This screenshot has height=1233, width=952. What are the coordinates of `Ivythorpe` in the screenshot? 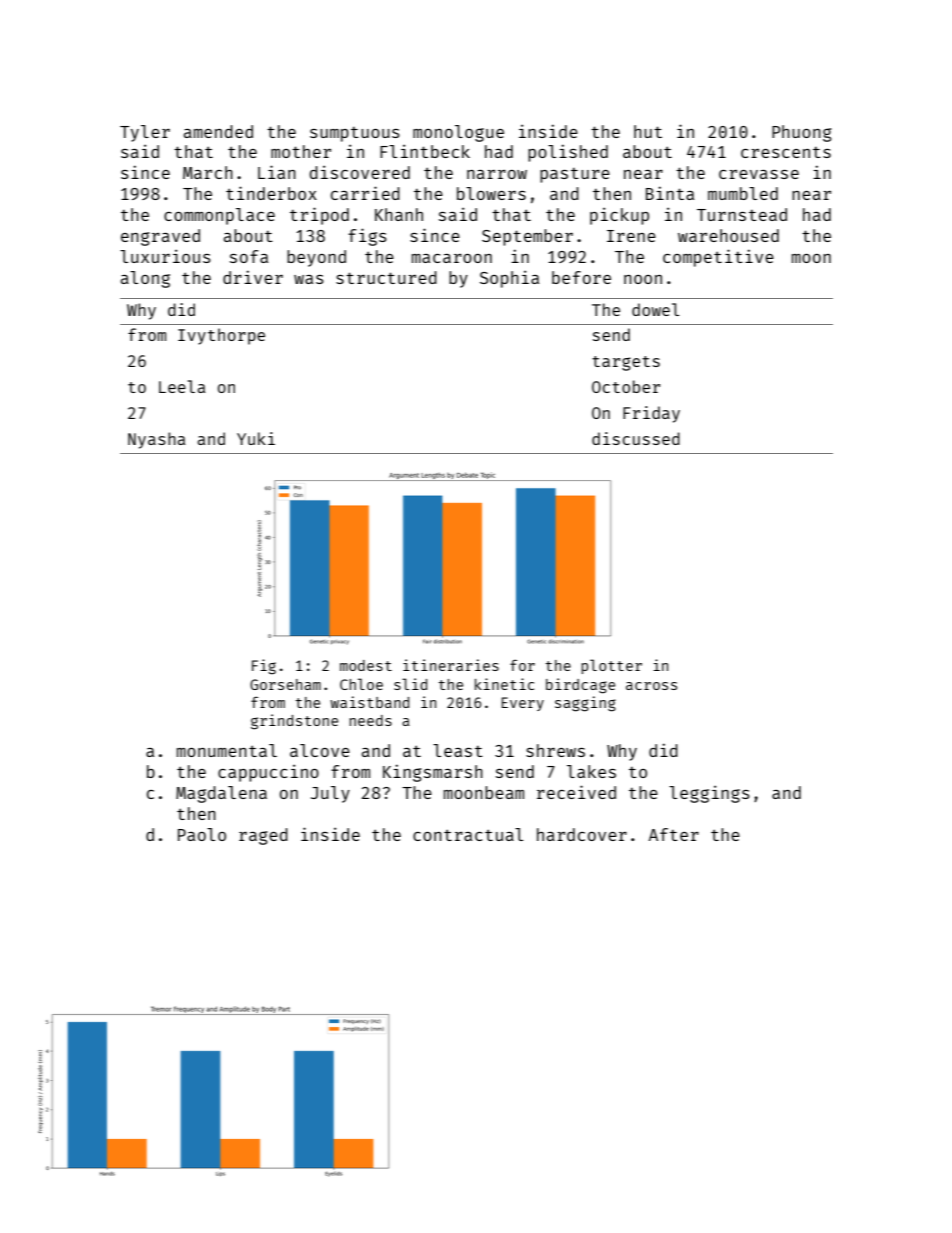 It's located at (221, 336).
